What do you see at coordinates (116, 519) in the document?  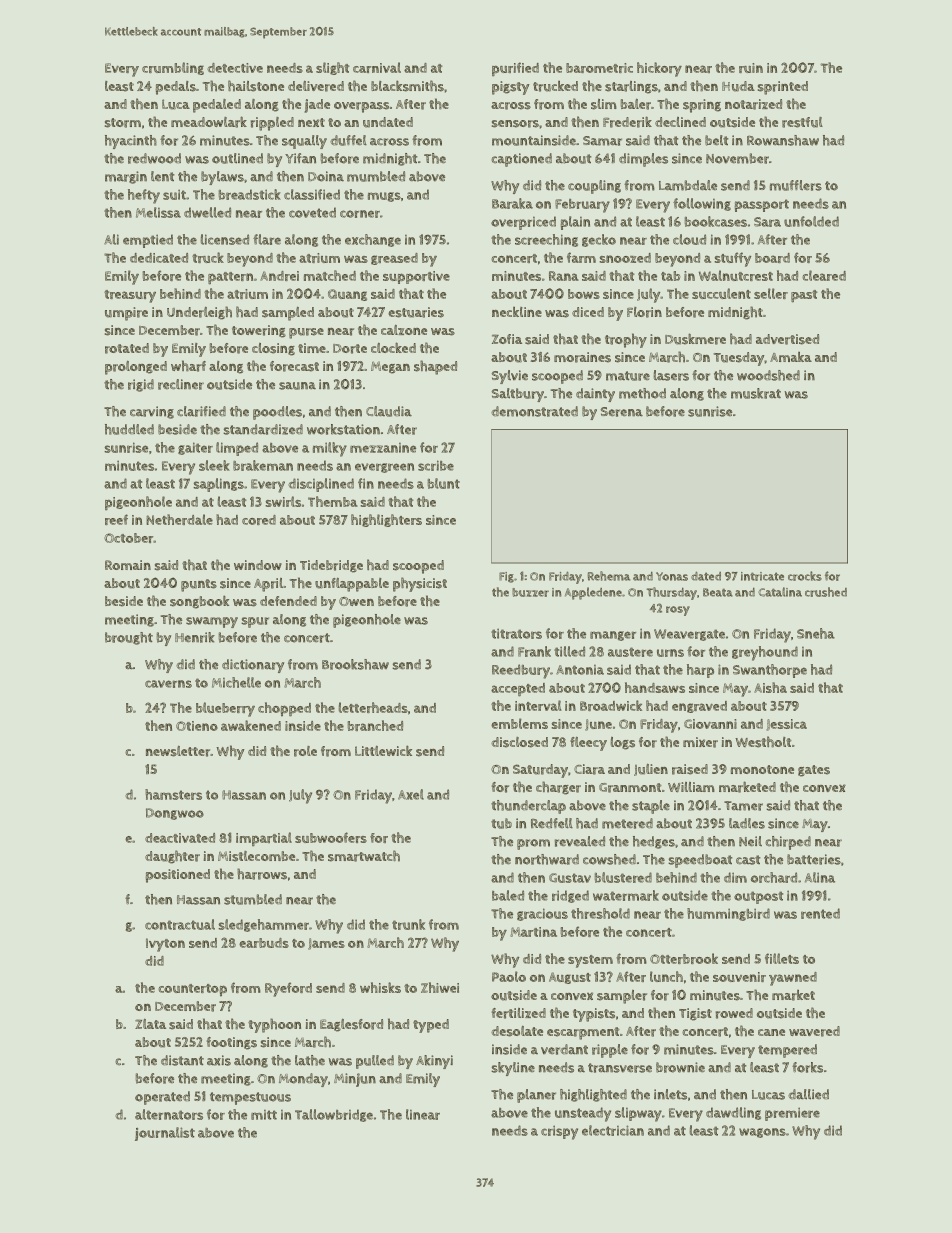 I see `reef` at bounding box center [116, 519].
